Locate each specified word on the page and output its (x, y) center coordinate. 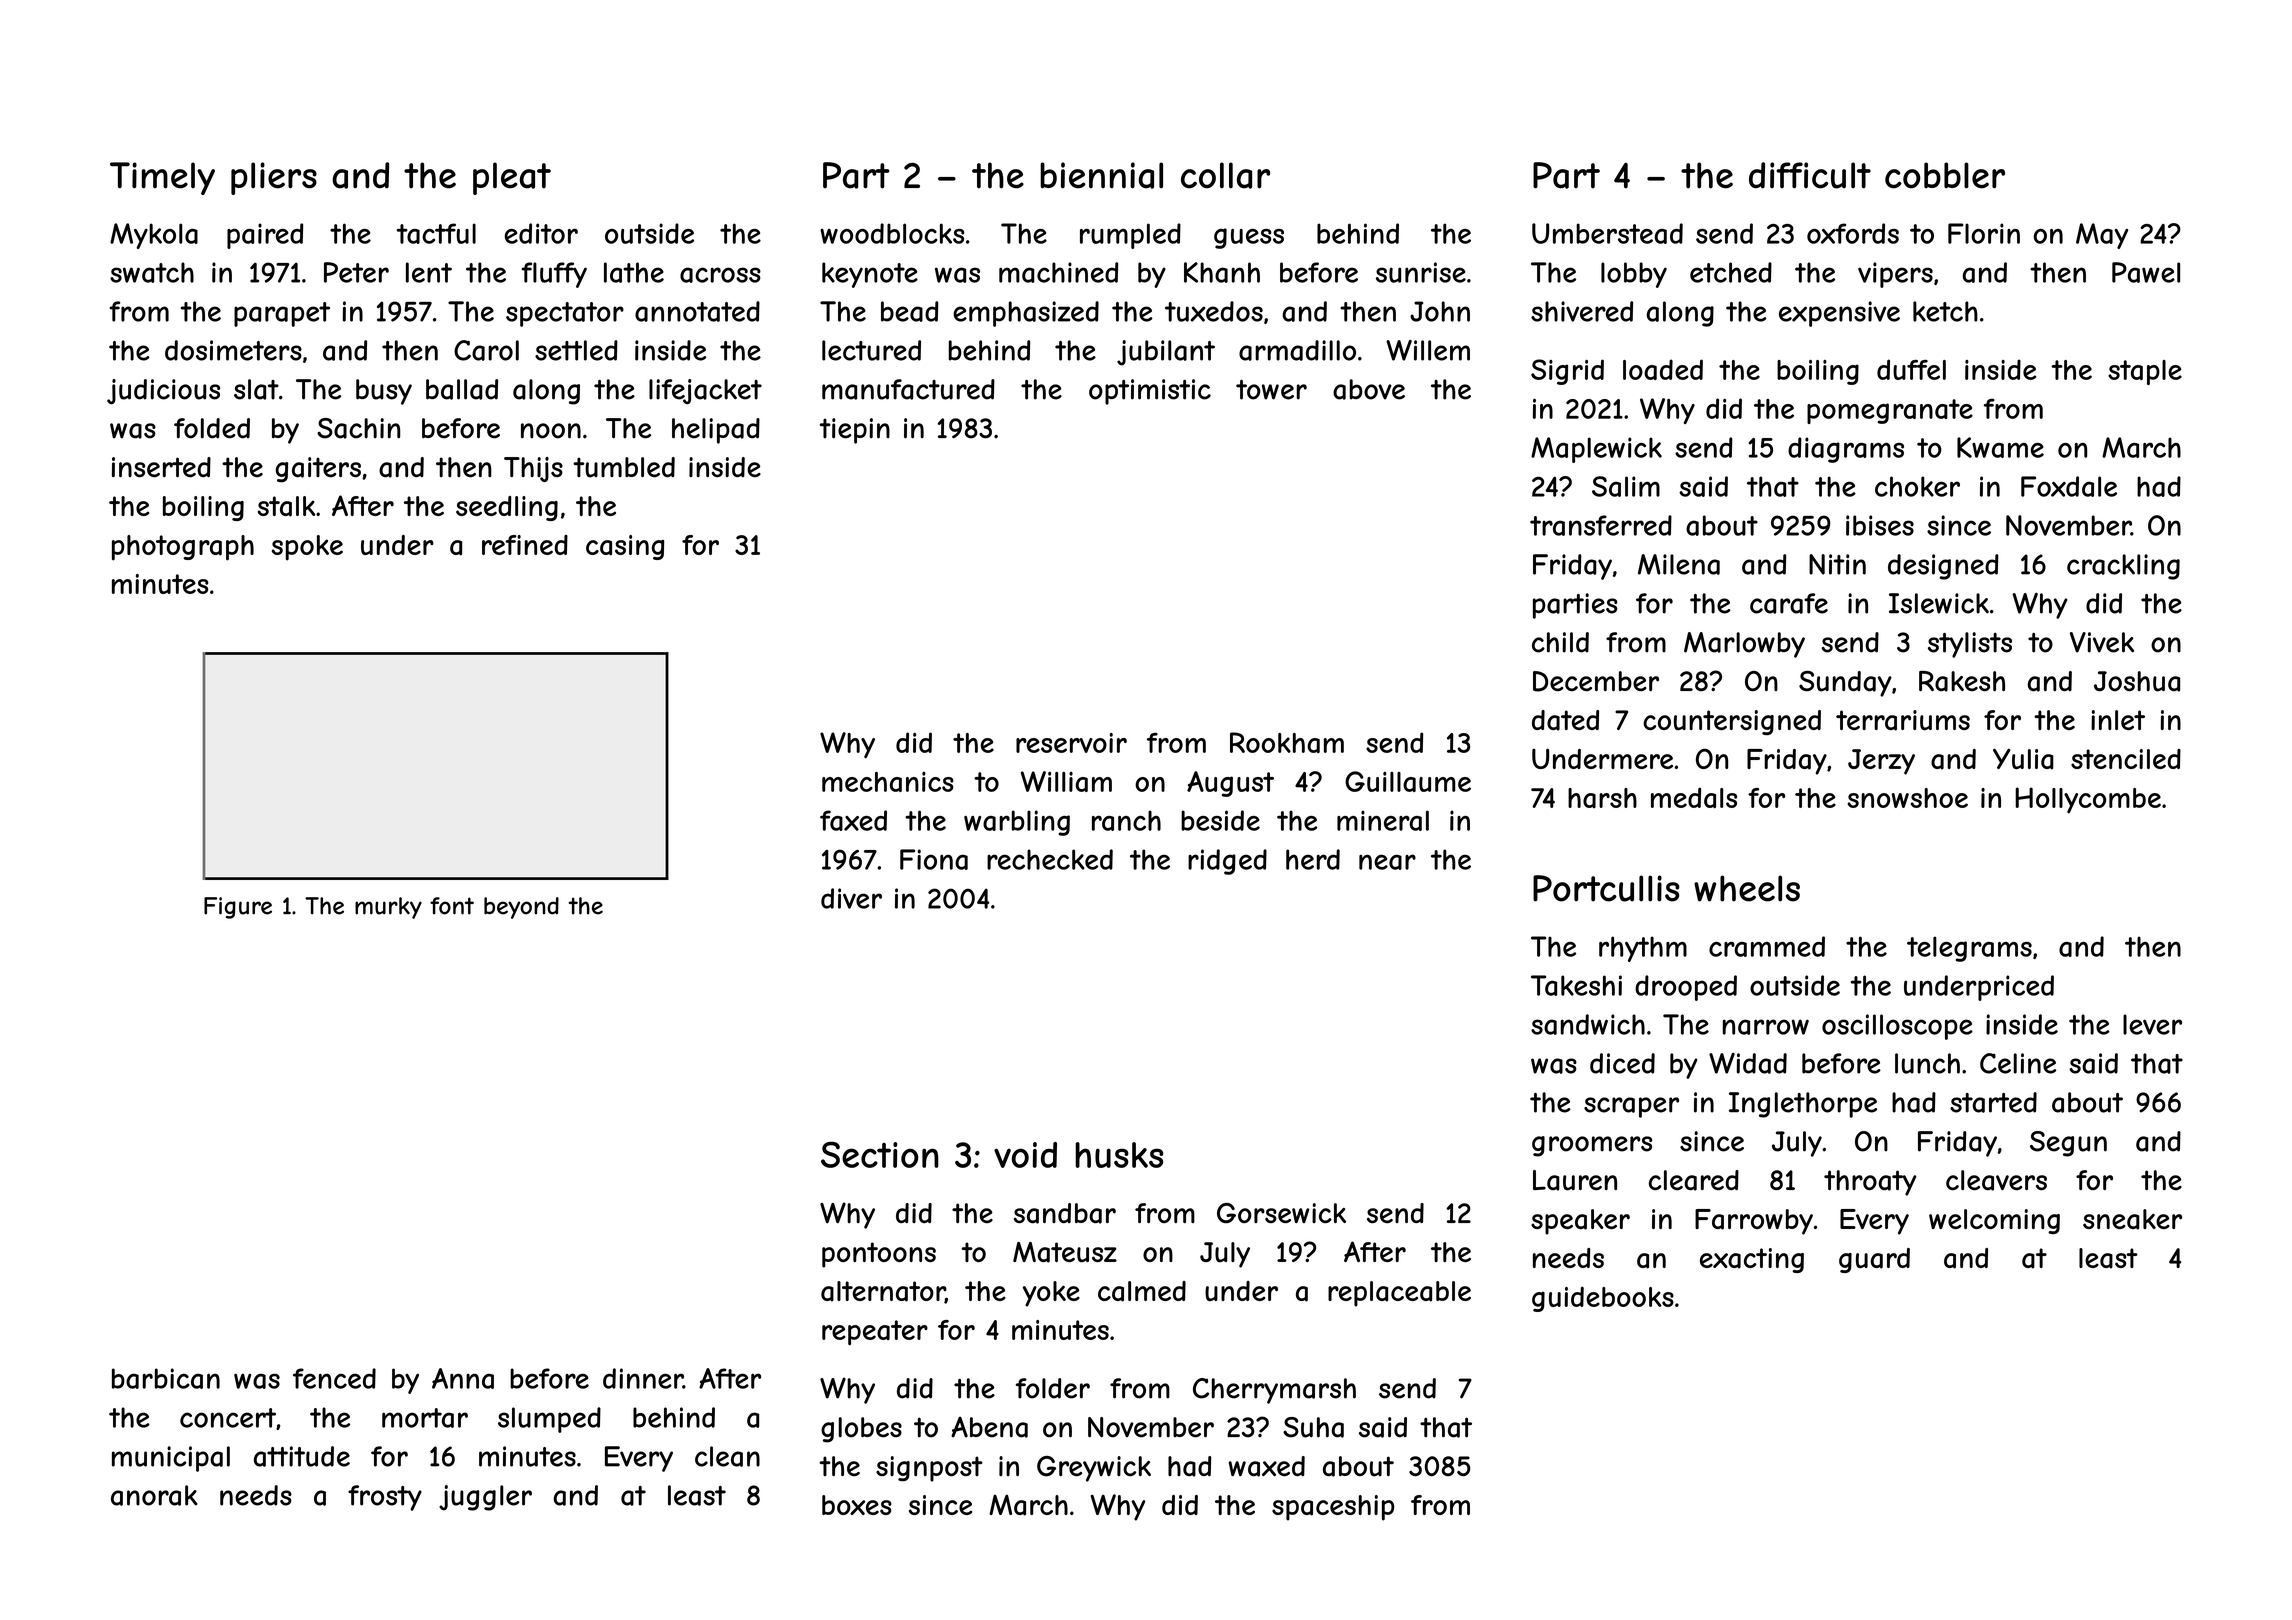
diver (851, 898)
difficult (1810, 175)
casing (625, 547)
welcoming (1994, 1221)
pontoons (879, 1255)
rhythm (1643, 949)
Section (880, 1154)
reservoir (1071, 743)
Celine (2018, 1063)
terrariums (1903, 720)
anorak (154, 1495)
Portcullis (1606, 888)
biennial (1101, 175)
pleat (512, 178)
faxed (853, 820)
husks (1119, 1155)
